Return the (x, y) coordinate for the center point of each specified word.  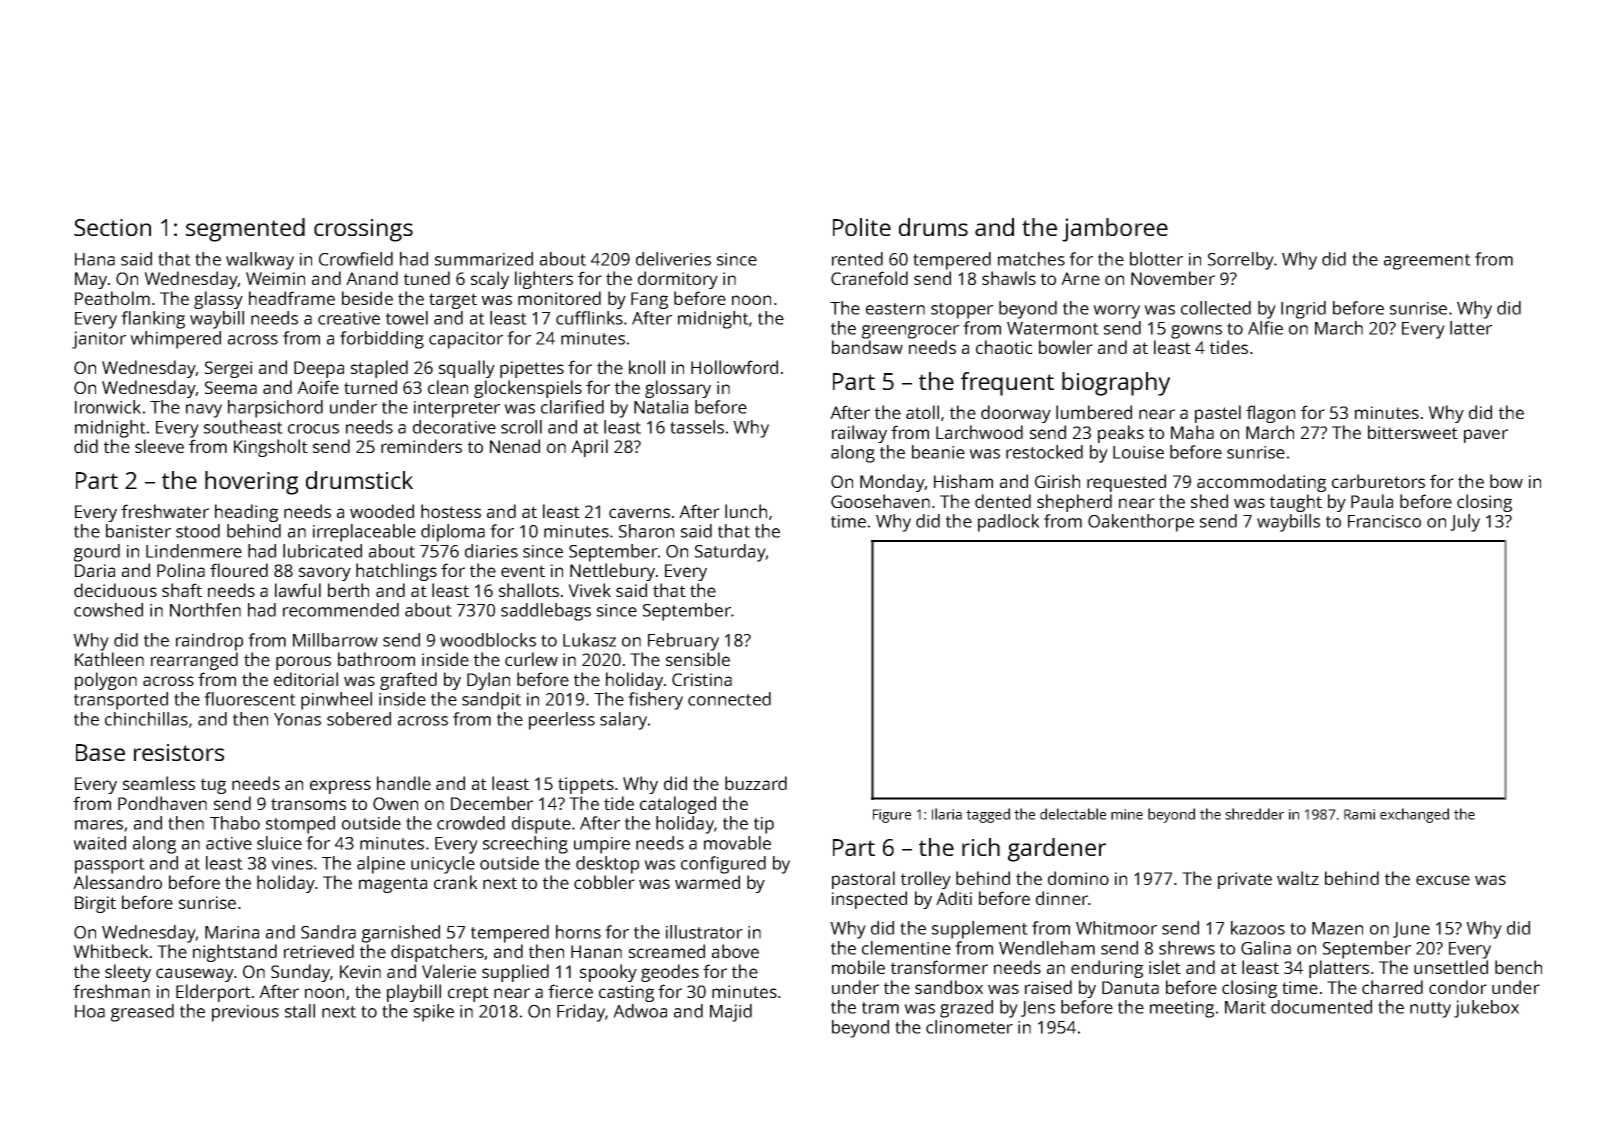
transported (121, 701)
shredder (1254, 814)
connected (729, 699)
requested (1126, 483)
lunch (746, 511)
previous (245, 1013)
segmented (245, 230)
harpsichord (275, 409)
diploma (453, 533)
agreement (1427, 262)
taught (1296, 503)
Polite (862, 227)
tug (213, 786)
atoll (922, 412)
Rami (1359, 814)
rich (981, 847)
